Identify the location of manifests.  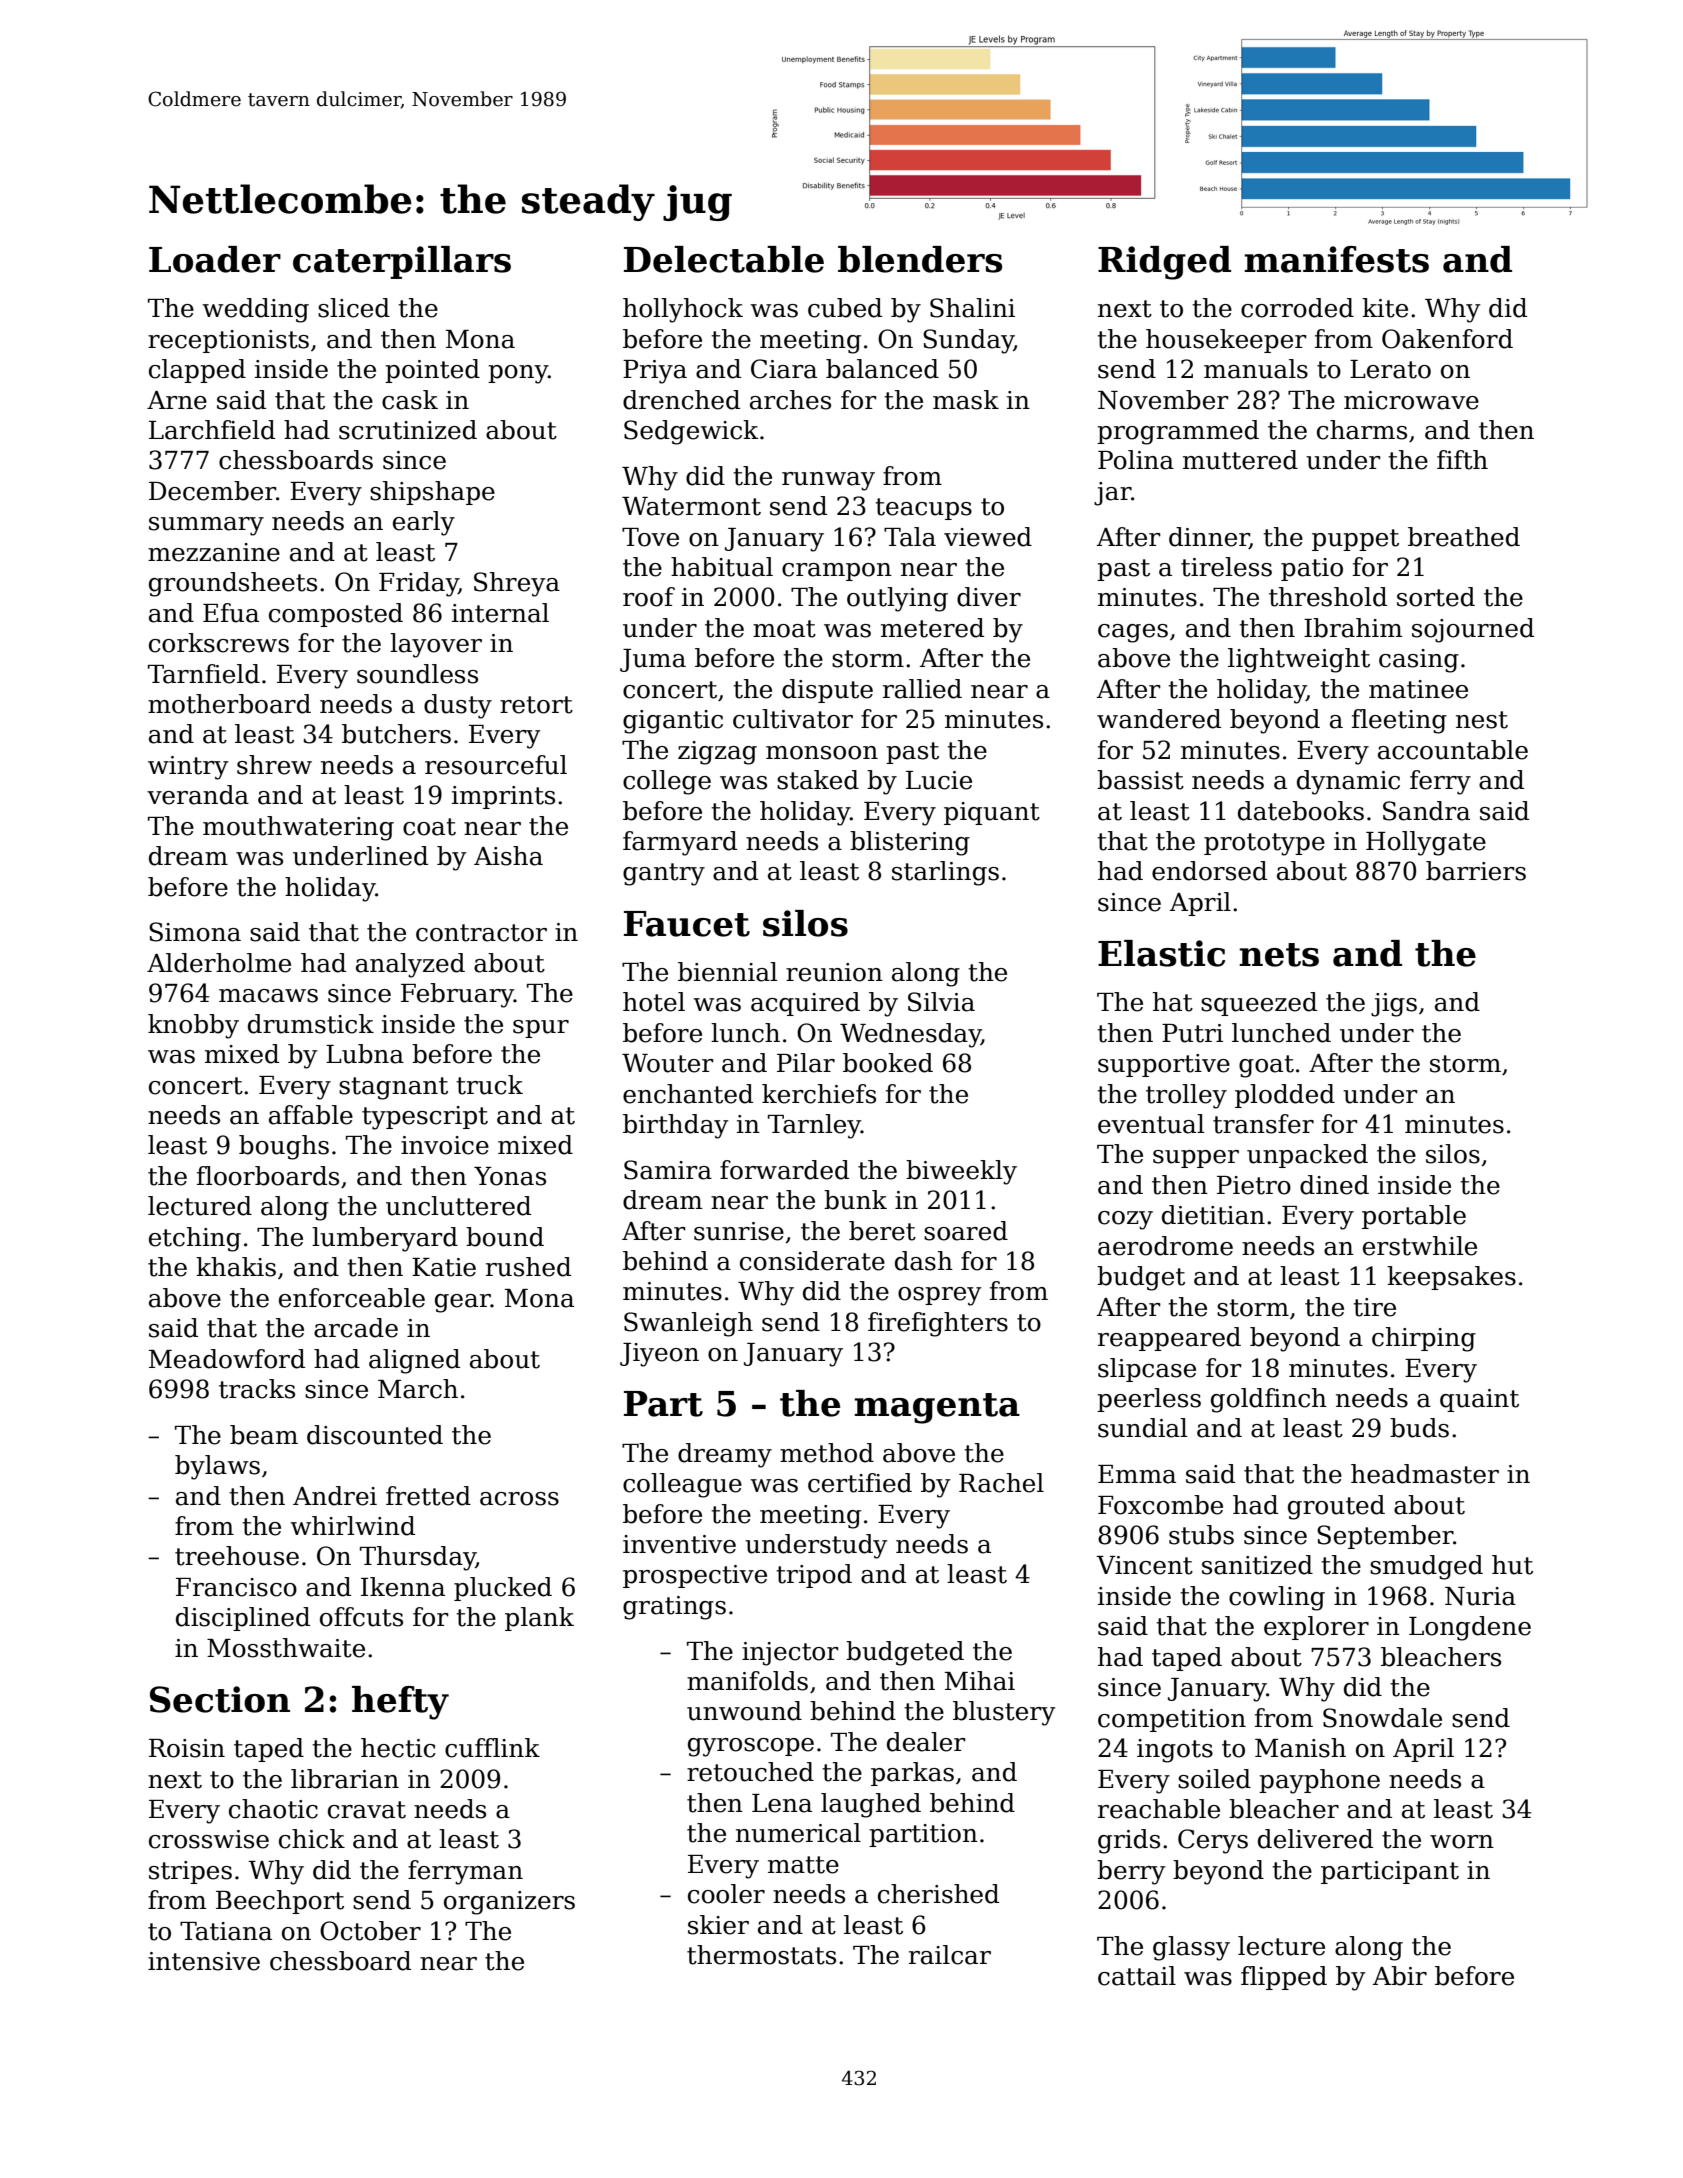
(1336, 259).
